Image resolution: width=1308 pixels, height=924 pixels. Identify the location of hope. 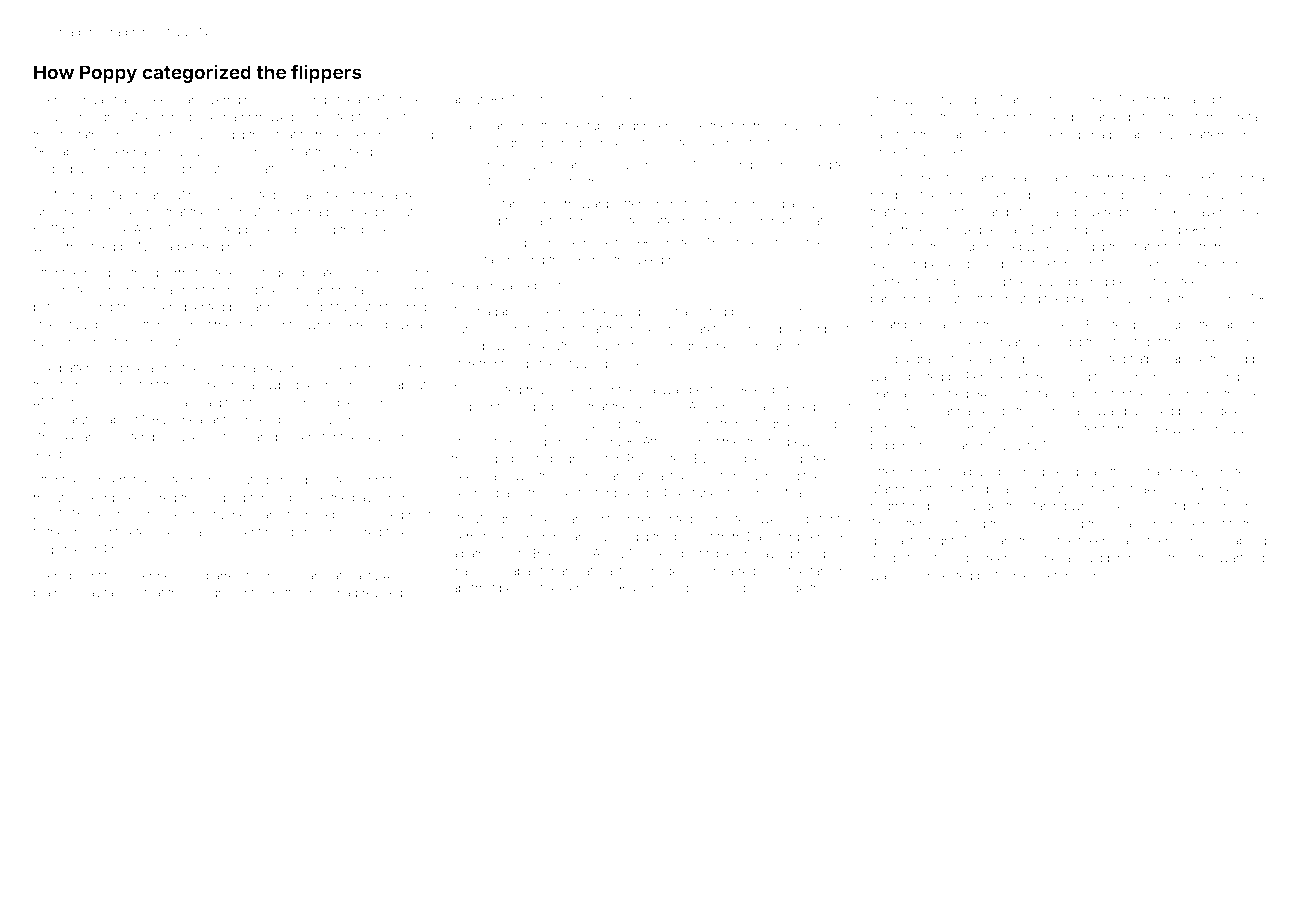
(598, 244).
